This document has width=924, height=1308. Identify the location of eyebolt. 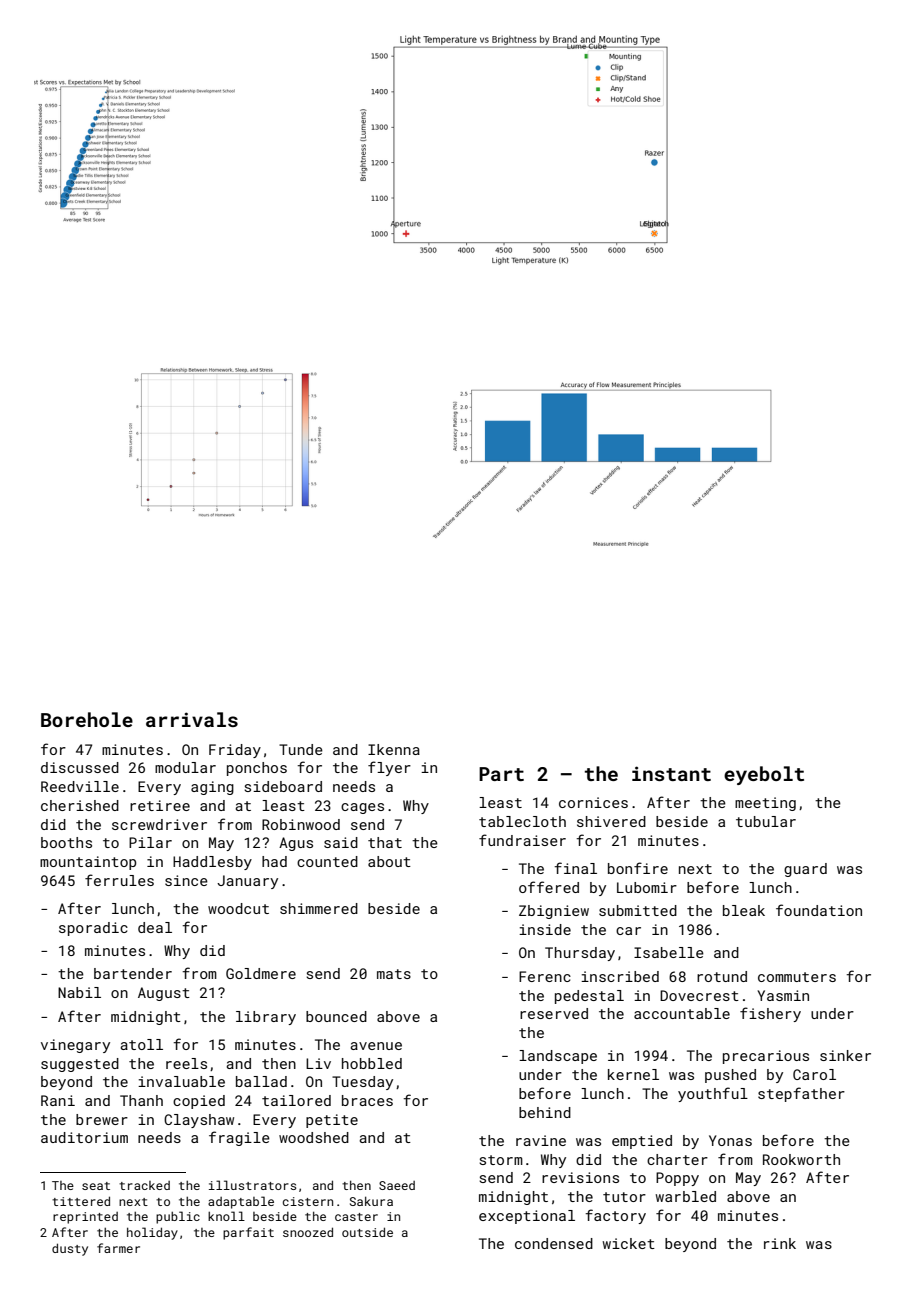
(764, 775).
